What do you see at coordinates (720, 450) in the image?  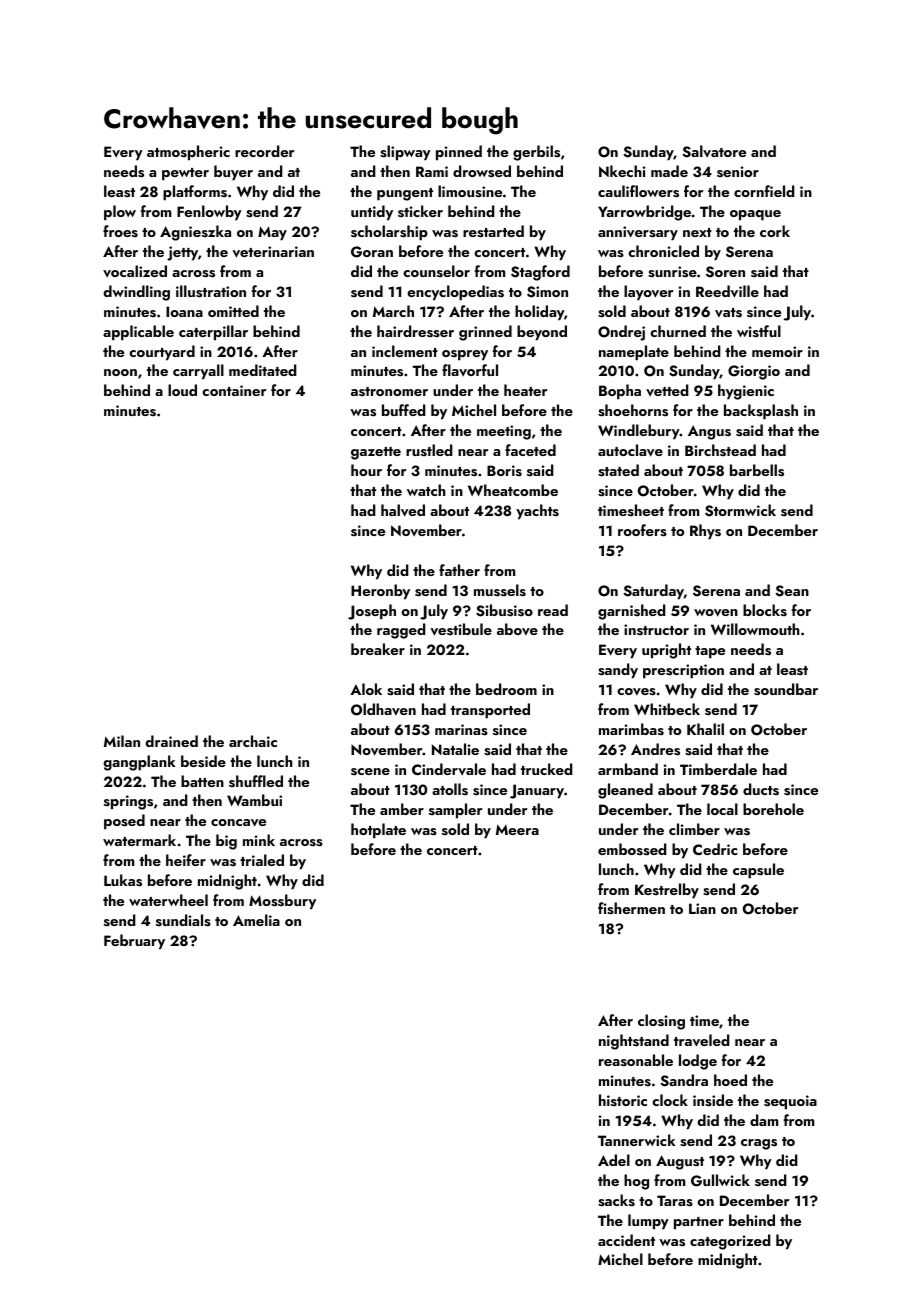 I see `Birchstead` at bounding box center [720, 450].
